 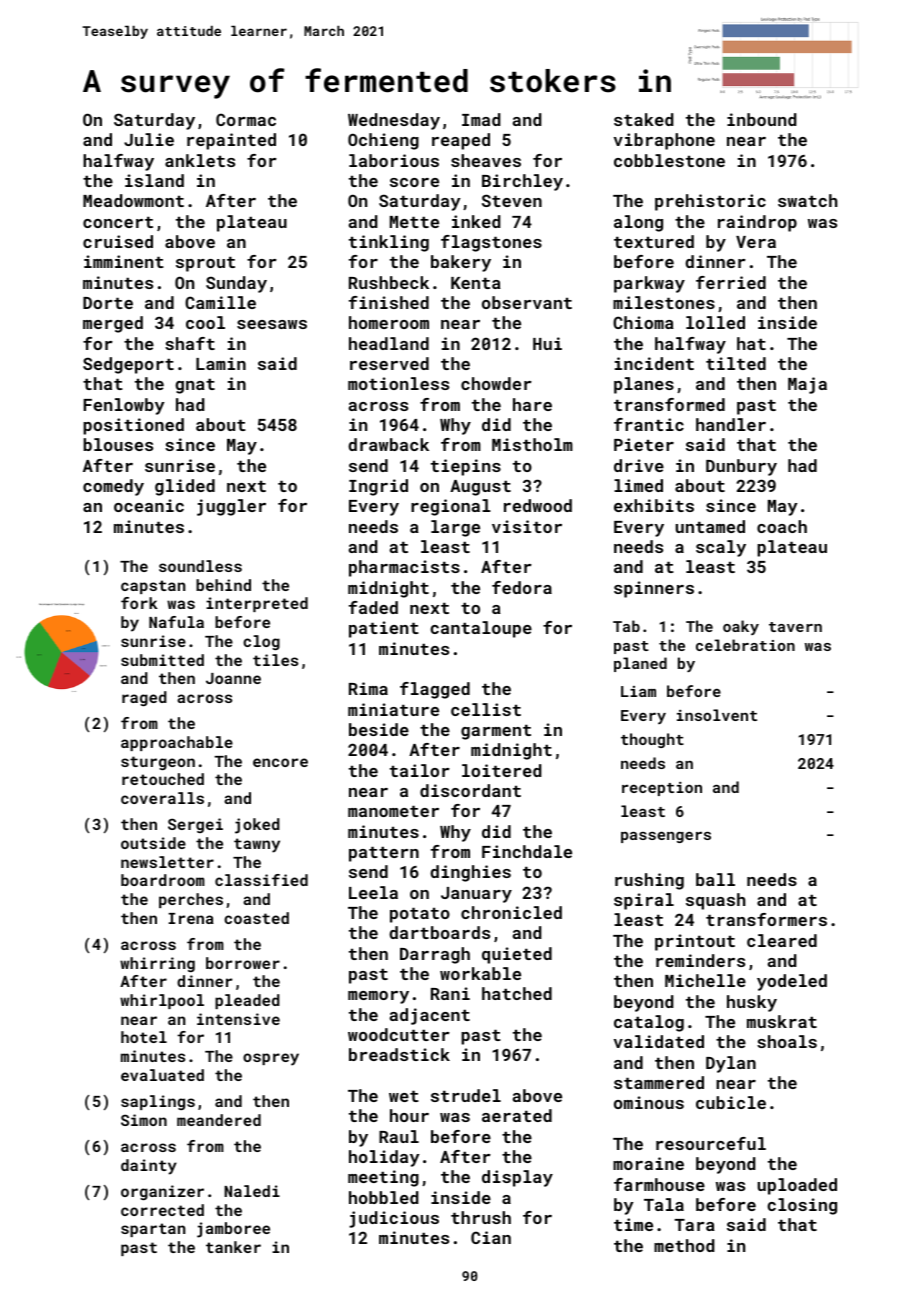 What do you see at coordinates (762, 119) in the image?
I see `inbound` at bounding box center [762, 119].
